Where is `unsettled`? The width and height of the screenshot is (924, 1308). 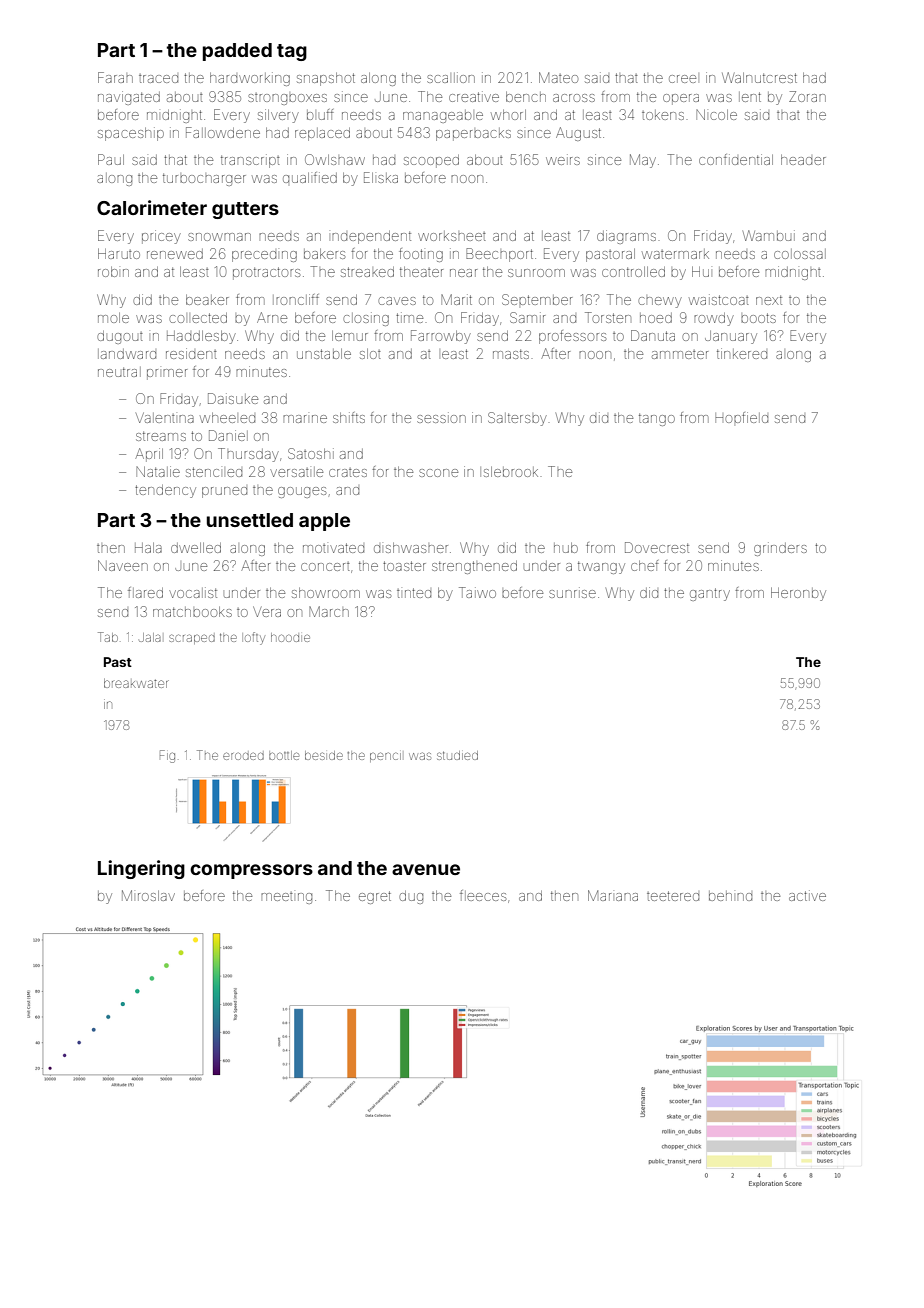 unsettled is located at coordinates (250, 520).
